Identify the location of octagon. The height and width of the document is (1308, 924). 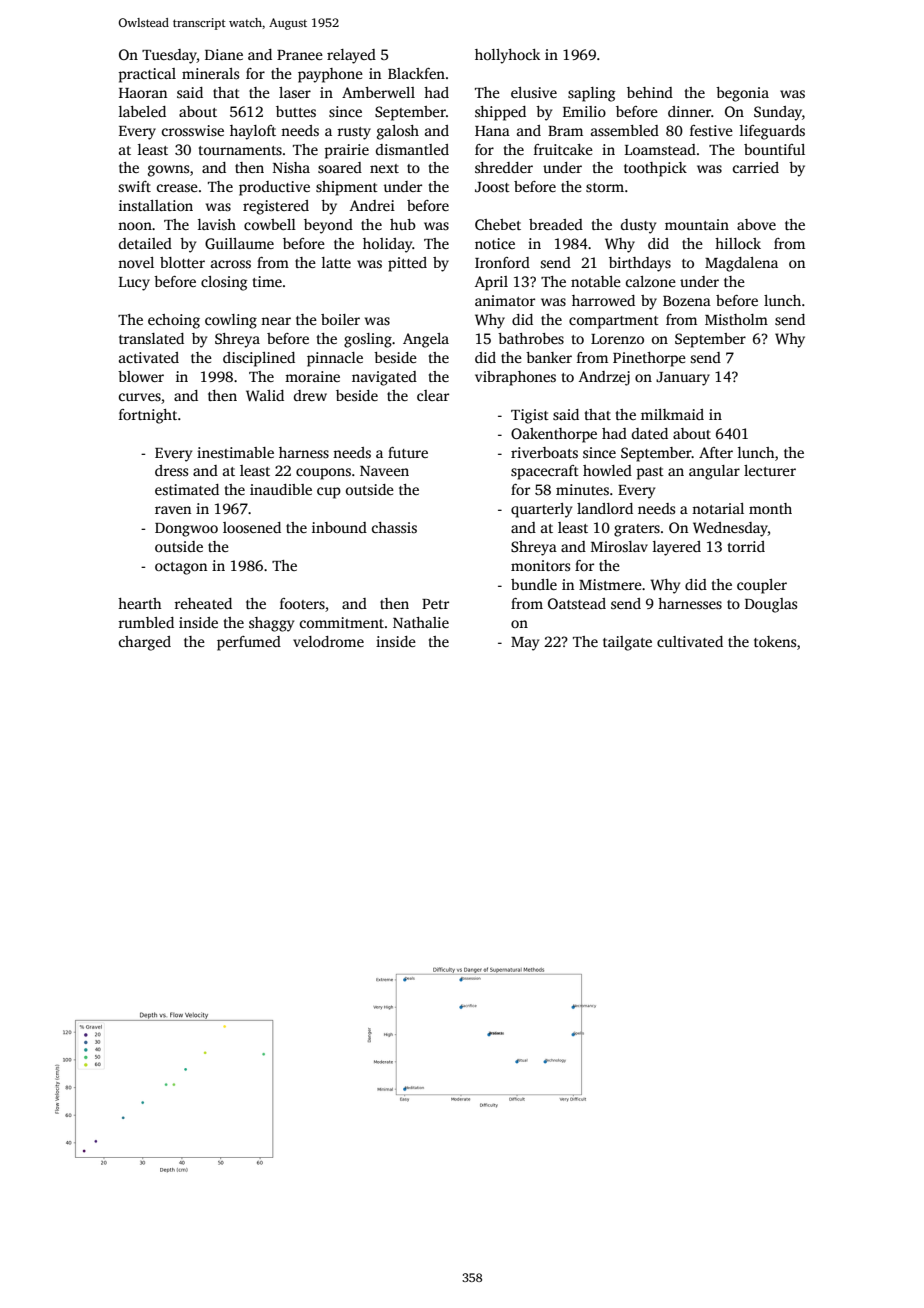
(181, 568).
